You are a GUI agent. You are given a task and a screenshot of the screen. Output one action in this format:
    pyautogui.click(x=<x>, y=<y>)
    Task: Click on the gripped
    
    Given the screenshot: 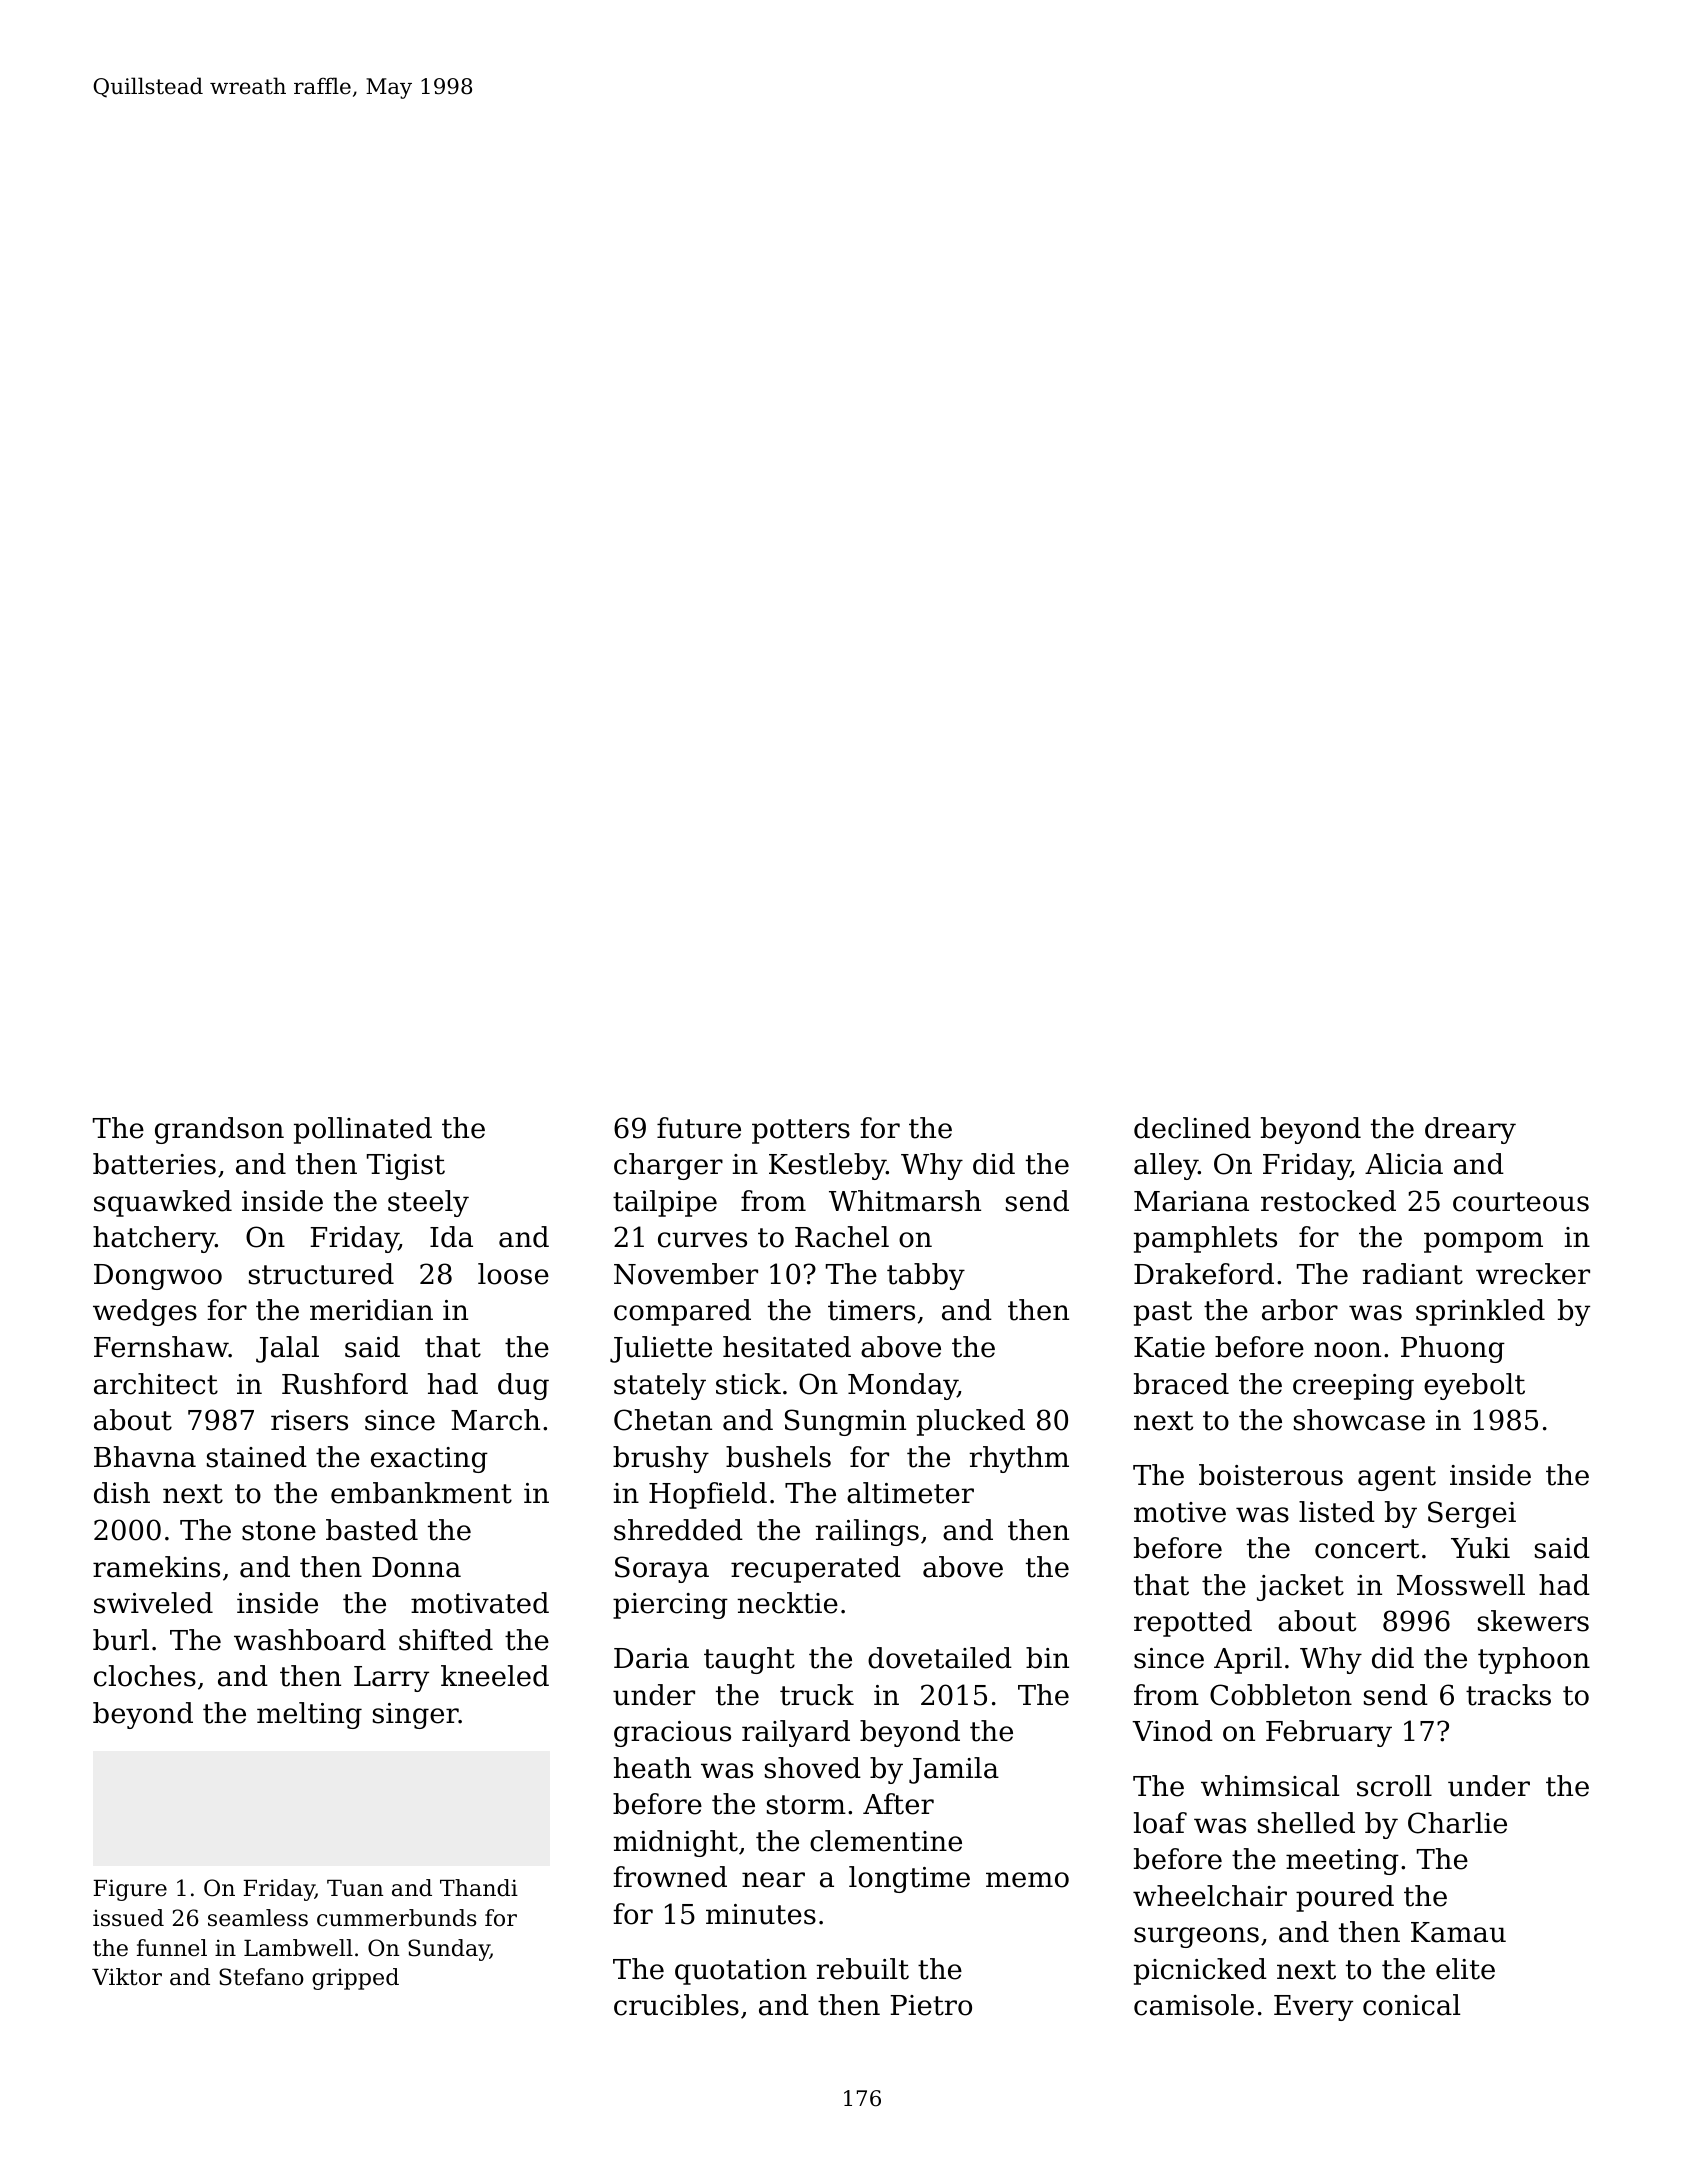 What is the action you would take?
    pyautogui.click(x=355, y=1979)
